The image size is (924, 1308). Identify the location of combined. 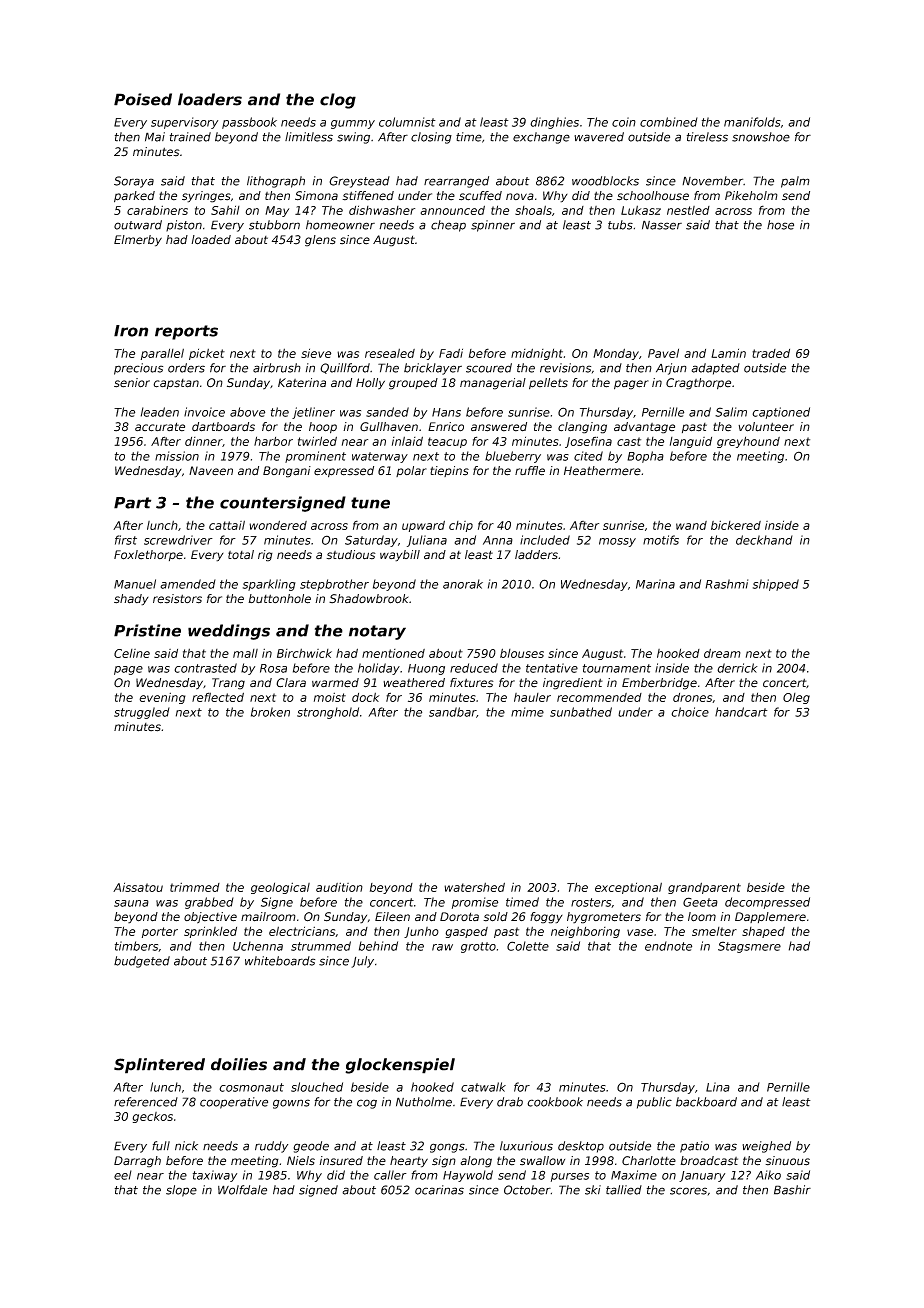
(669, 122).
